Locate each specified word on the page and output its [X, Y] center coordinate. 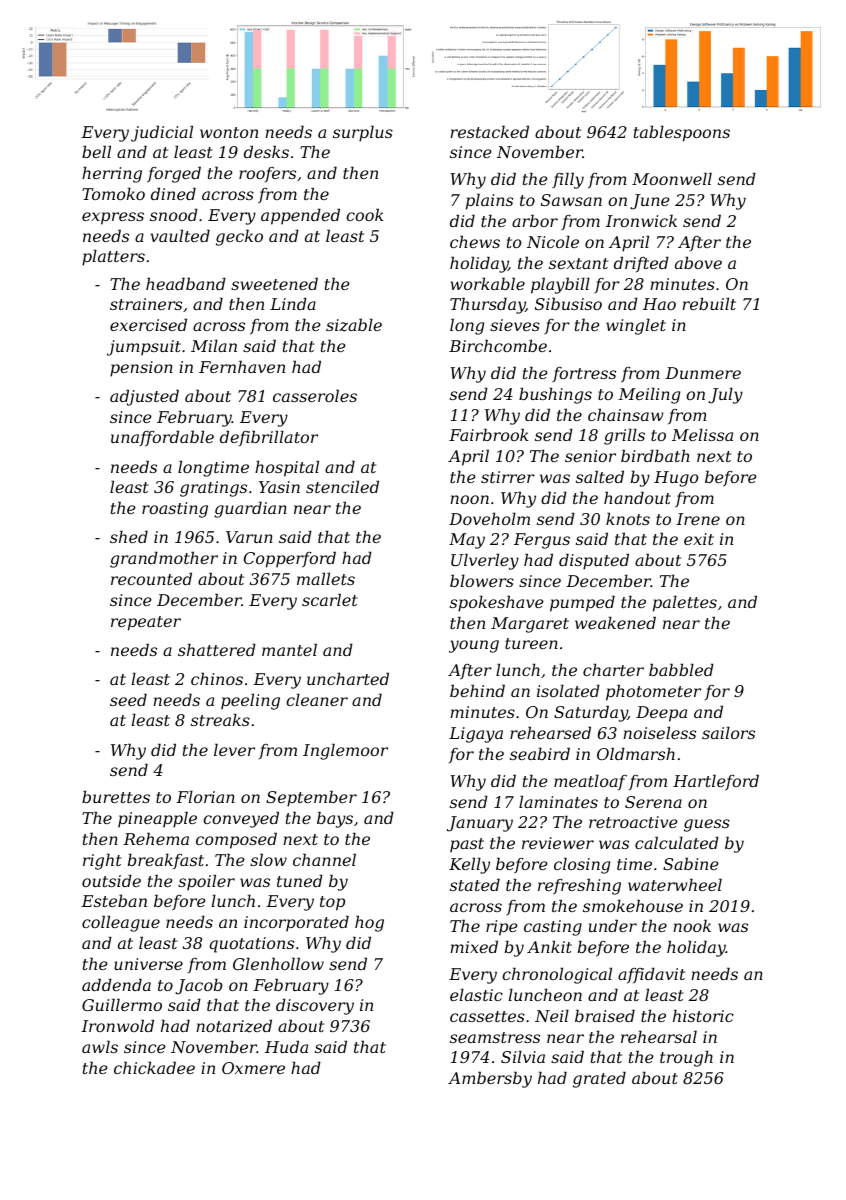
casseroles [315, 395]
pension [141, 369]
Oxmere [253, 1068]
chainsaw [626, 414]
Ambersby [490, 1079]
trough [686, 1058]
